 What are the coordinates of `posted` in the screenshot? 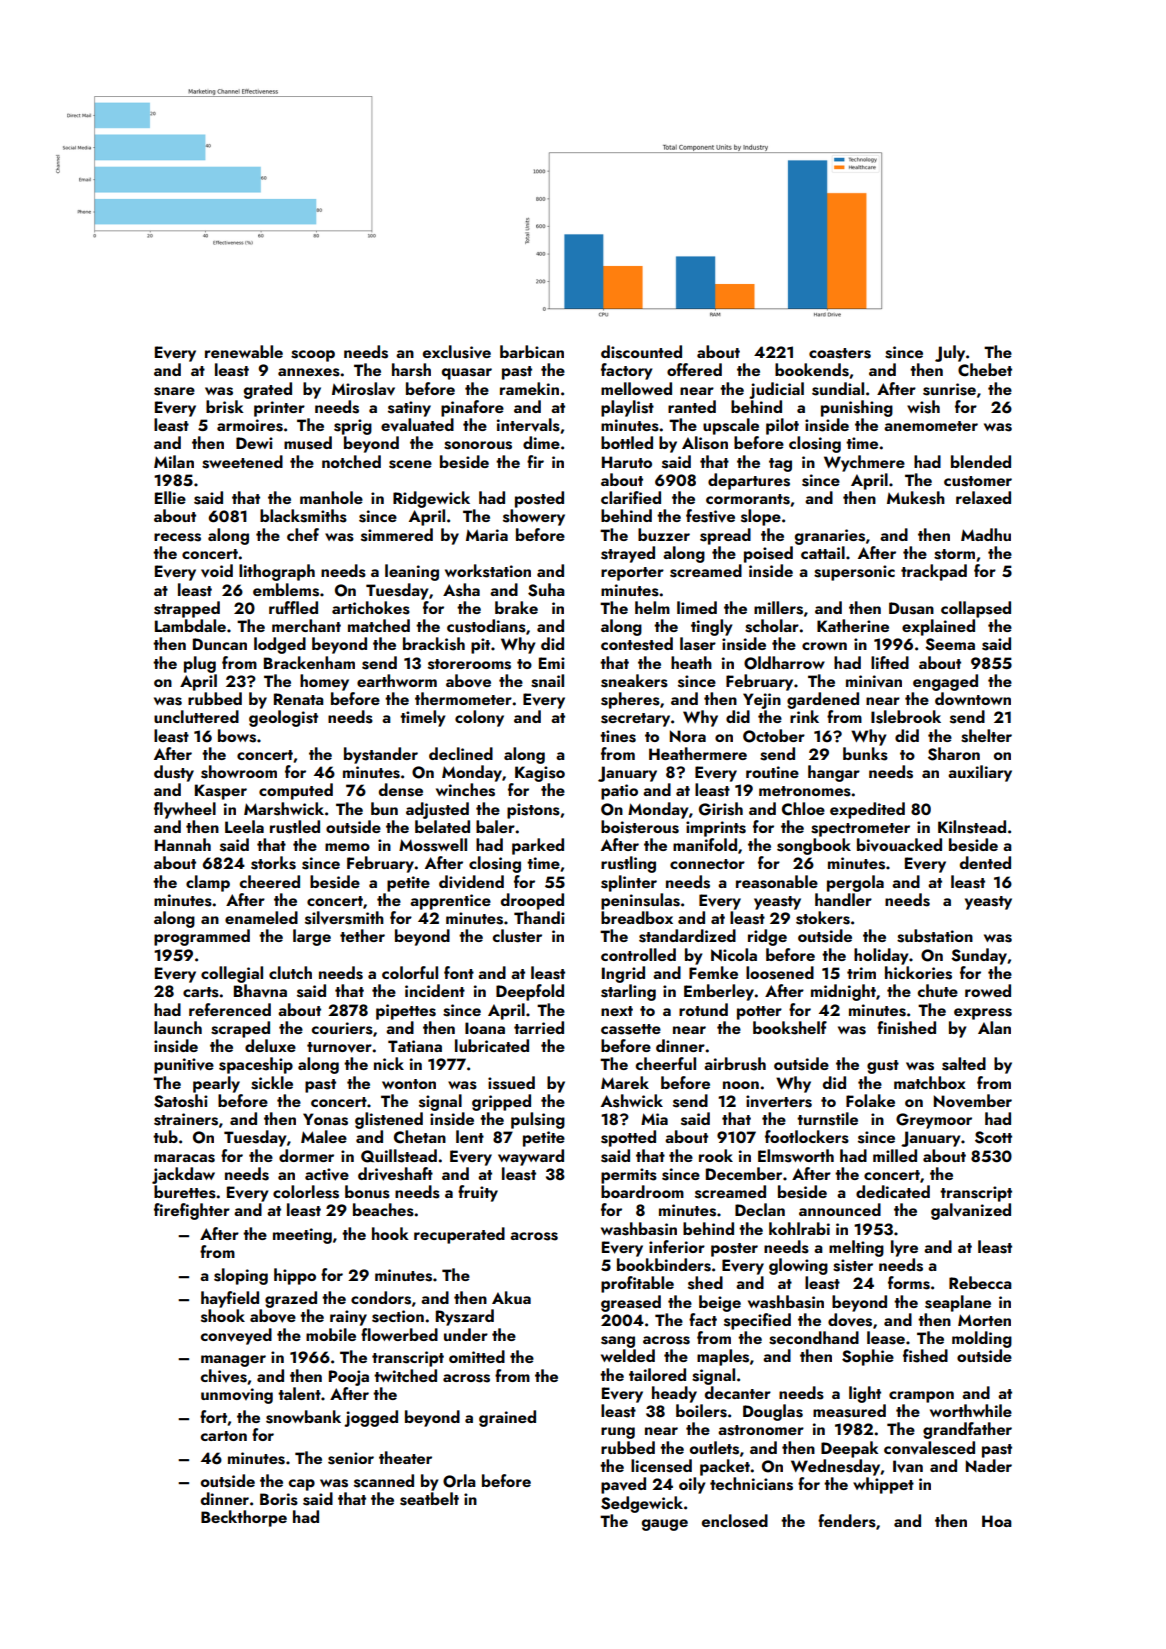 It's located at (539, 499).
